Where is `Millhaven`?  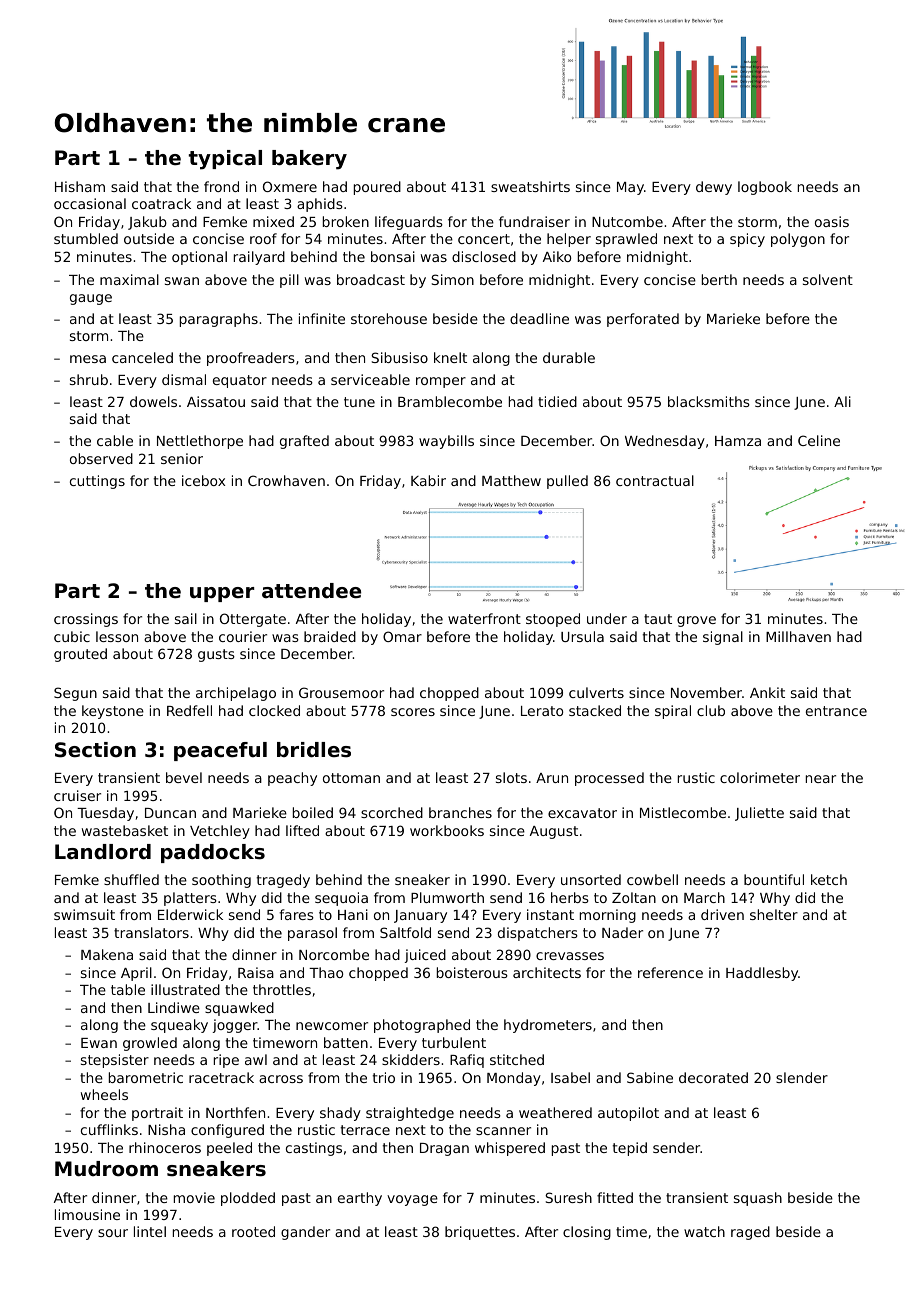 Millhaven is located at coordinates (798, 636).
